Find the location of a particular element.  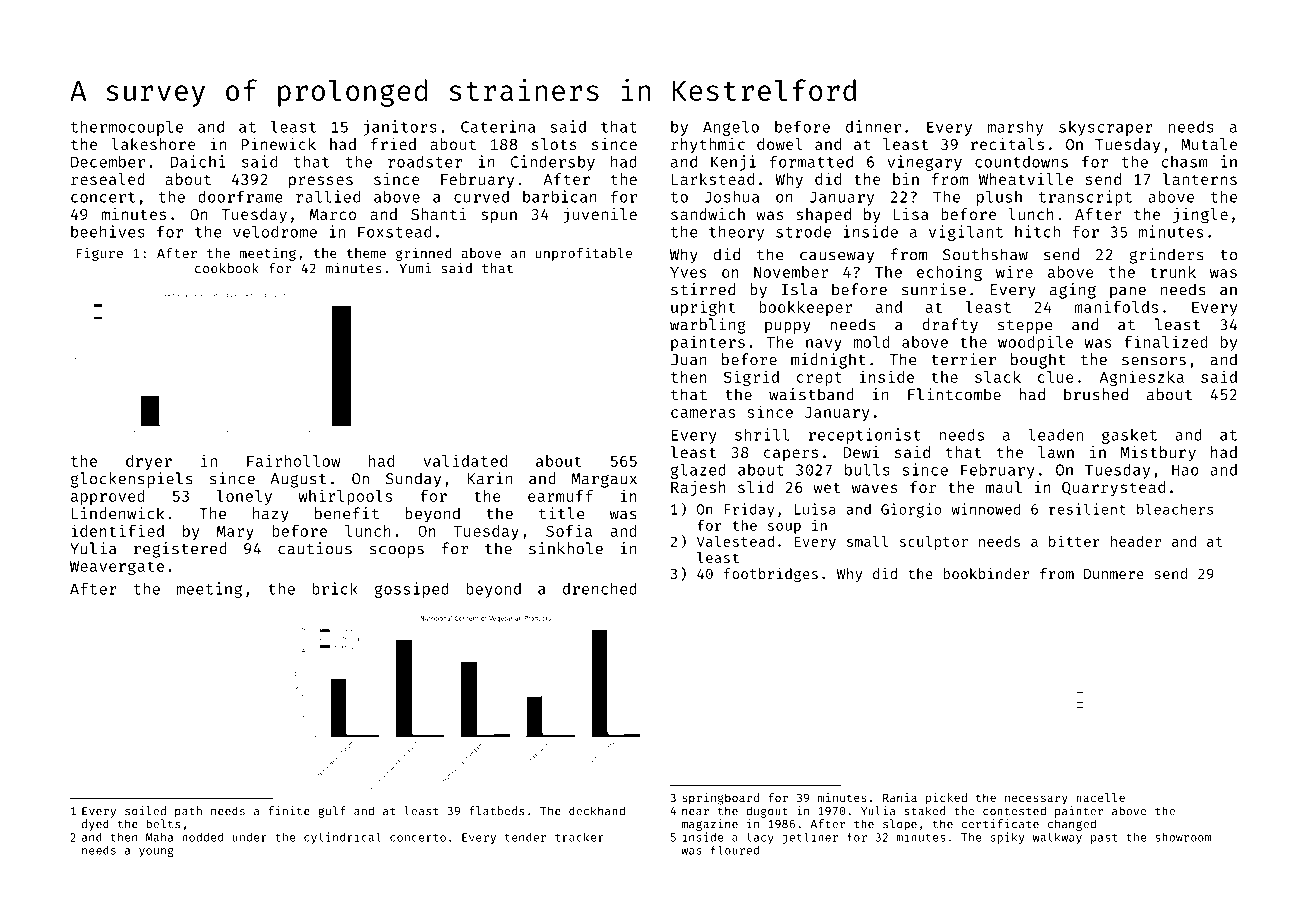

janitors is located at coordinates (400, 128).
